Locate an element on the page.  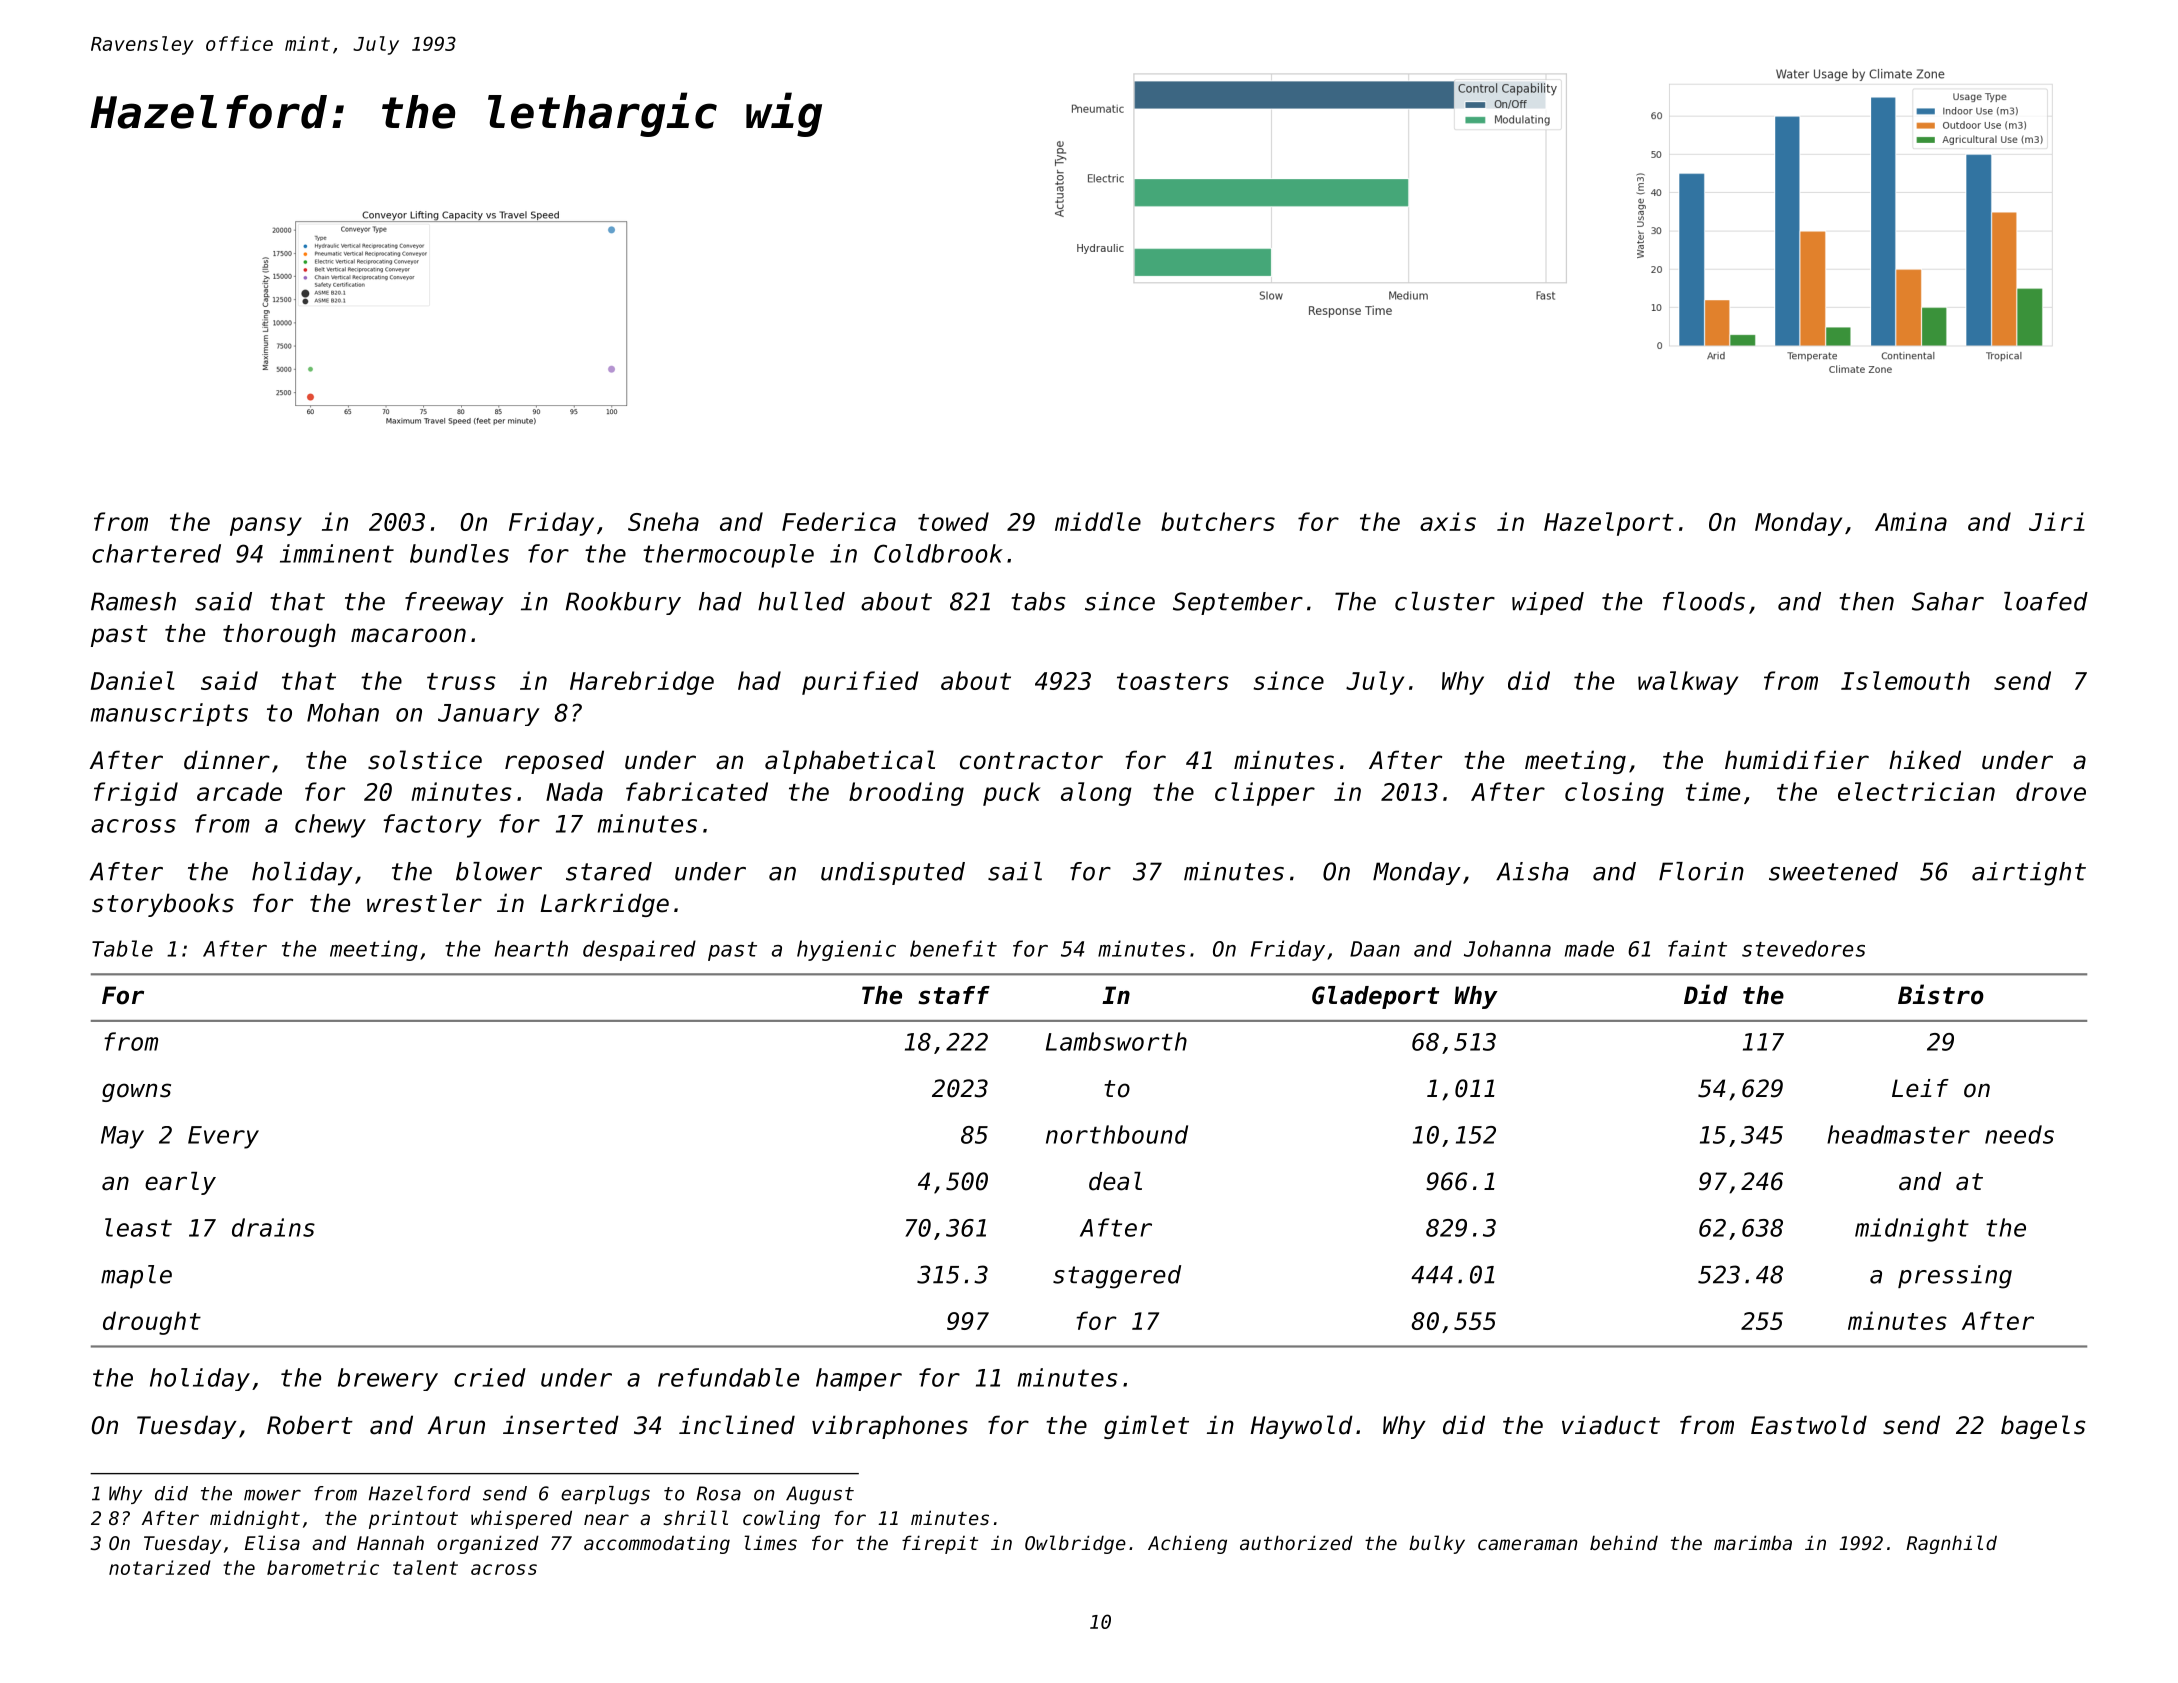
storybooks is located at coordinates (163, 905).
